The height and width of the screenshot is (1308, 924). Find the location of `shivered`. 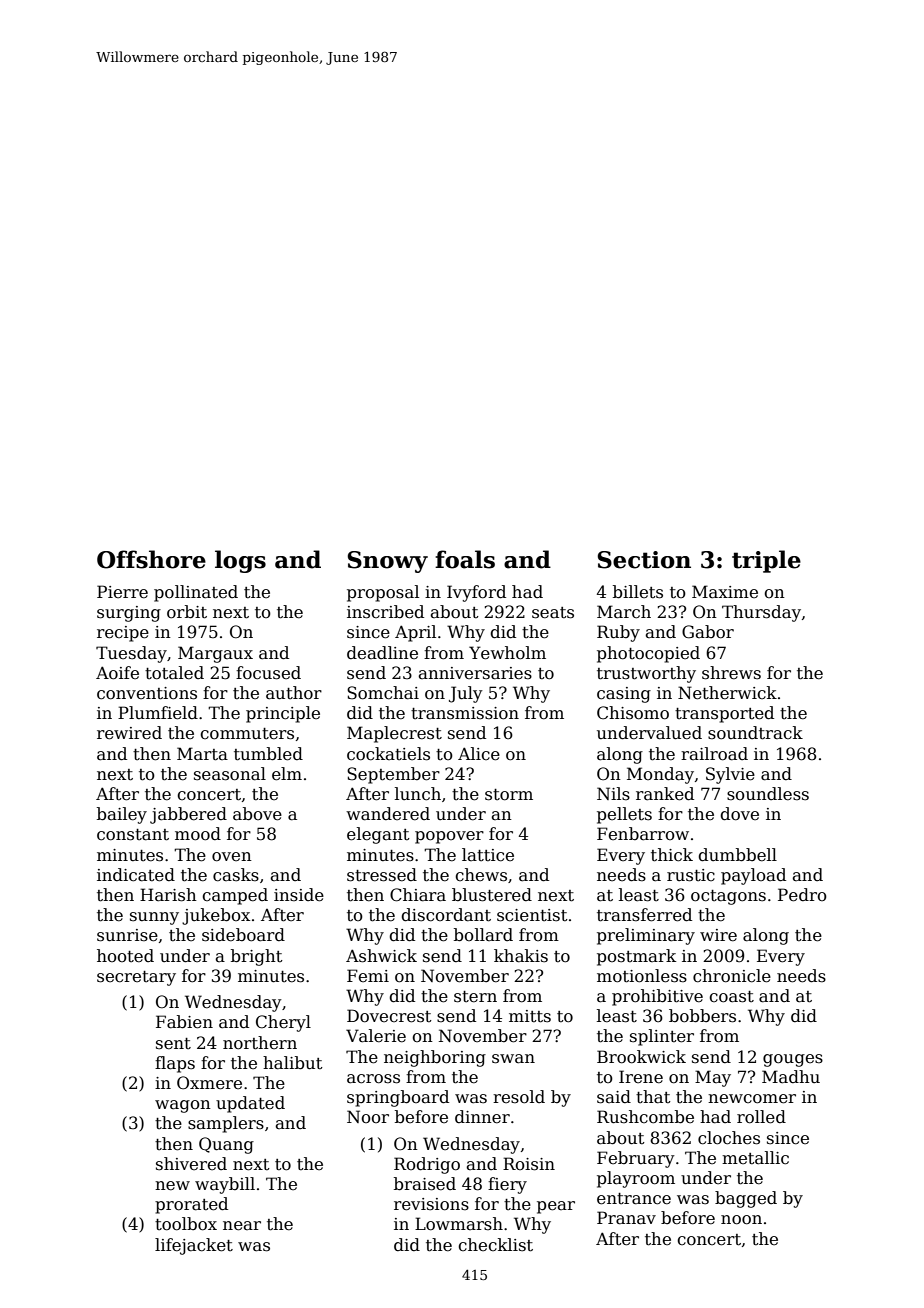

shivered is located at coordinates (191, 1164).
